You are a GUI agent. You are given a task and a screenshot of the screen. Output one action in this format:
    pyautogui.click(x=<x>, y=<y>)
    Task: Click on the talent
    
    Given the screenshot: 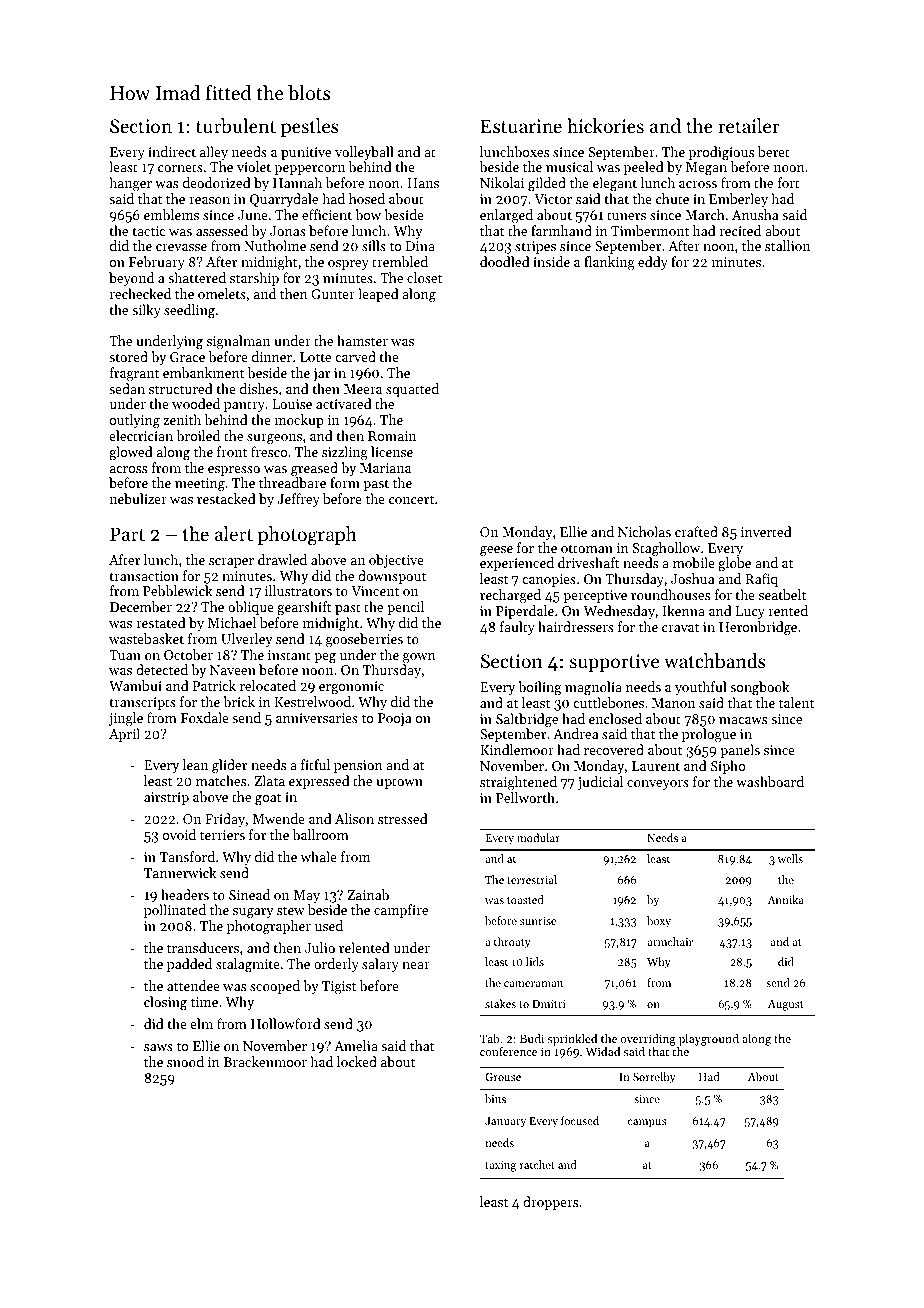 What is the action you would take?
    pyautogui.click(x=796, y=702)
